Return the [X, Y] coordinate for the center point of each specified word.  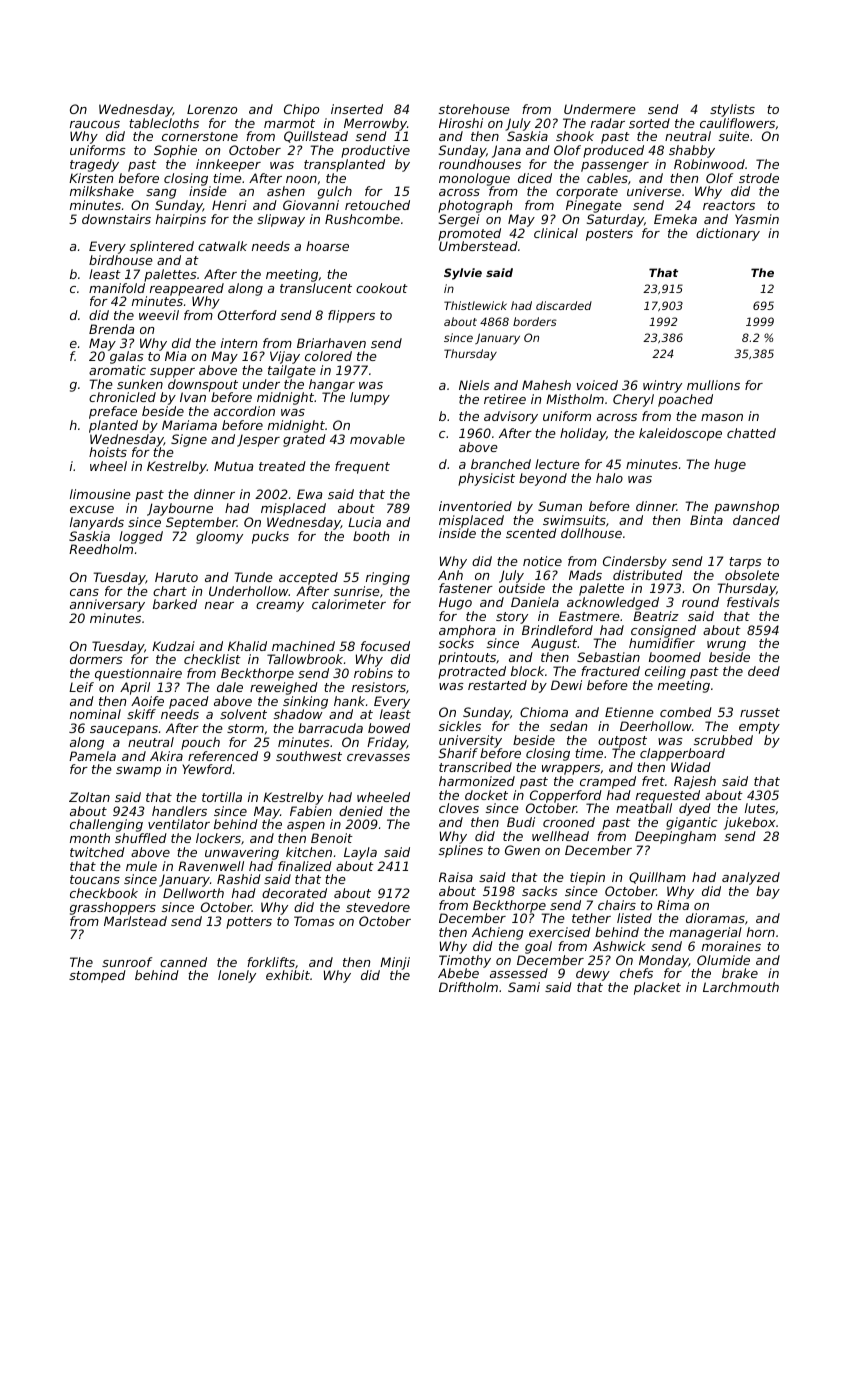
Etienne [629, 712]
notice [542, 561]
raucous [95, 124]
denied [361, 811]
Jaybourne [180, 509]
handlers [179, 811]
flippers [351, 316]
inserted [357, 109]
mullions [713, 385]
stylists [732, 110]
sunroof [127, 962]
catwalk [222, 246]
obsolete [752, 575]
